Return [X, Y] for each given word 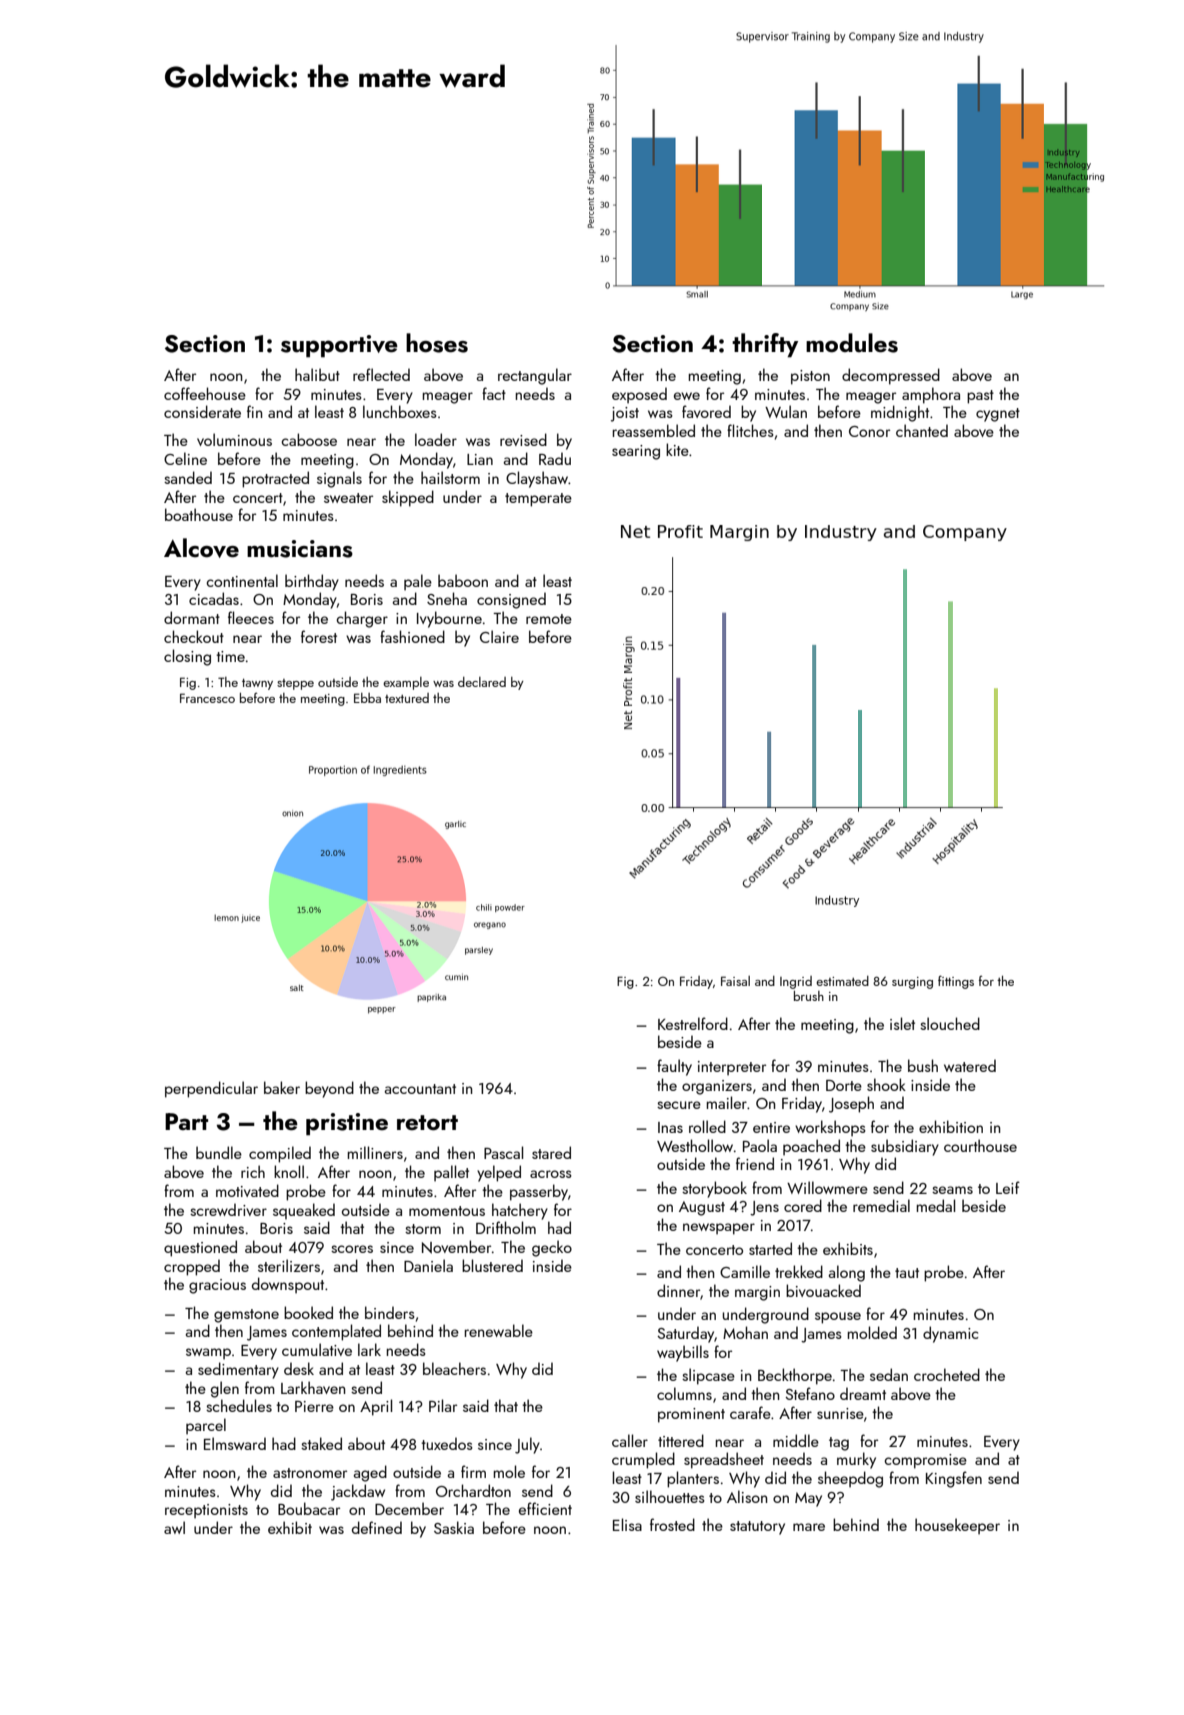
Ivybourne [449, 619]
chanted [922, 430]
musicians [300, 549]
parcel [206, 1426]
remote [549, 619]
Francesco [207, 698]
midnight [900, 413]
